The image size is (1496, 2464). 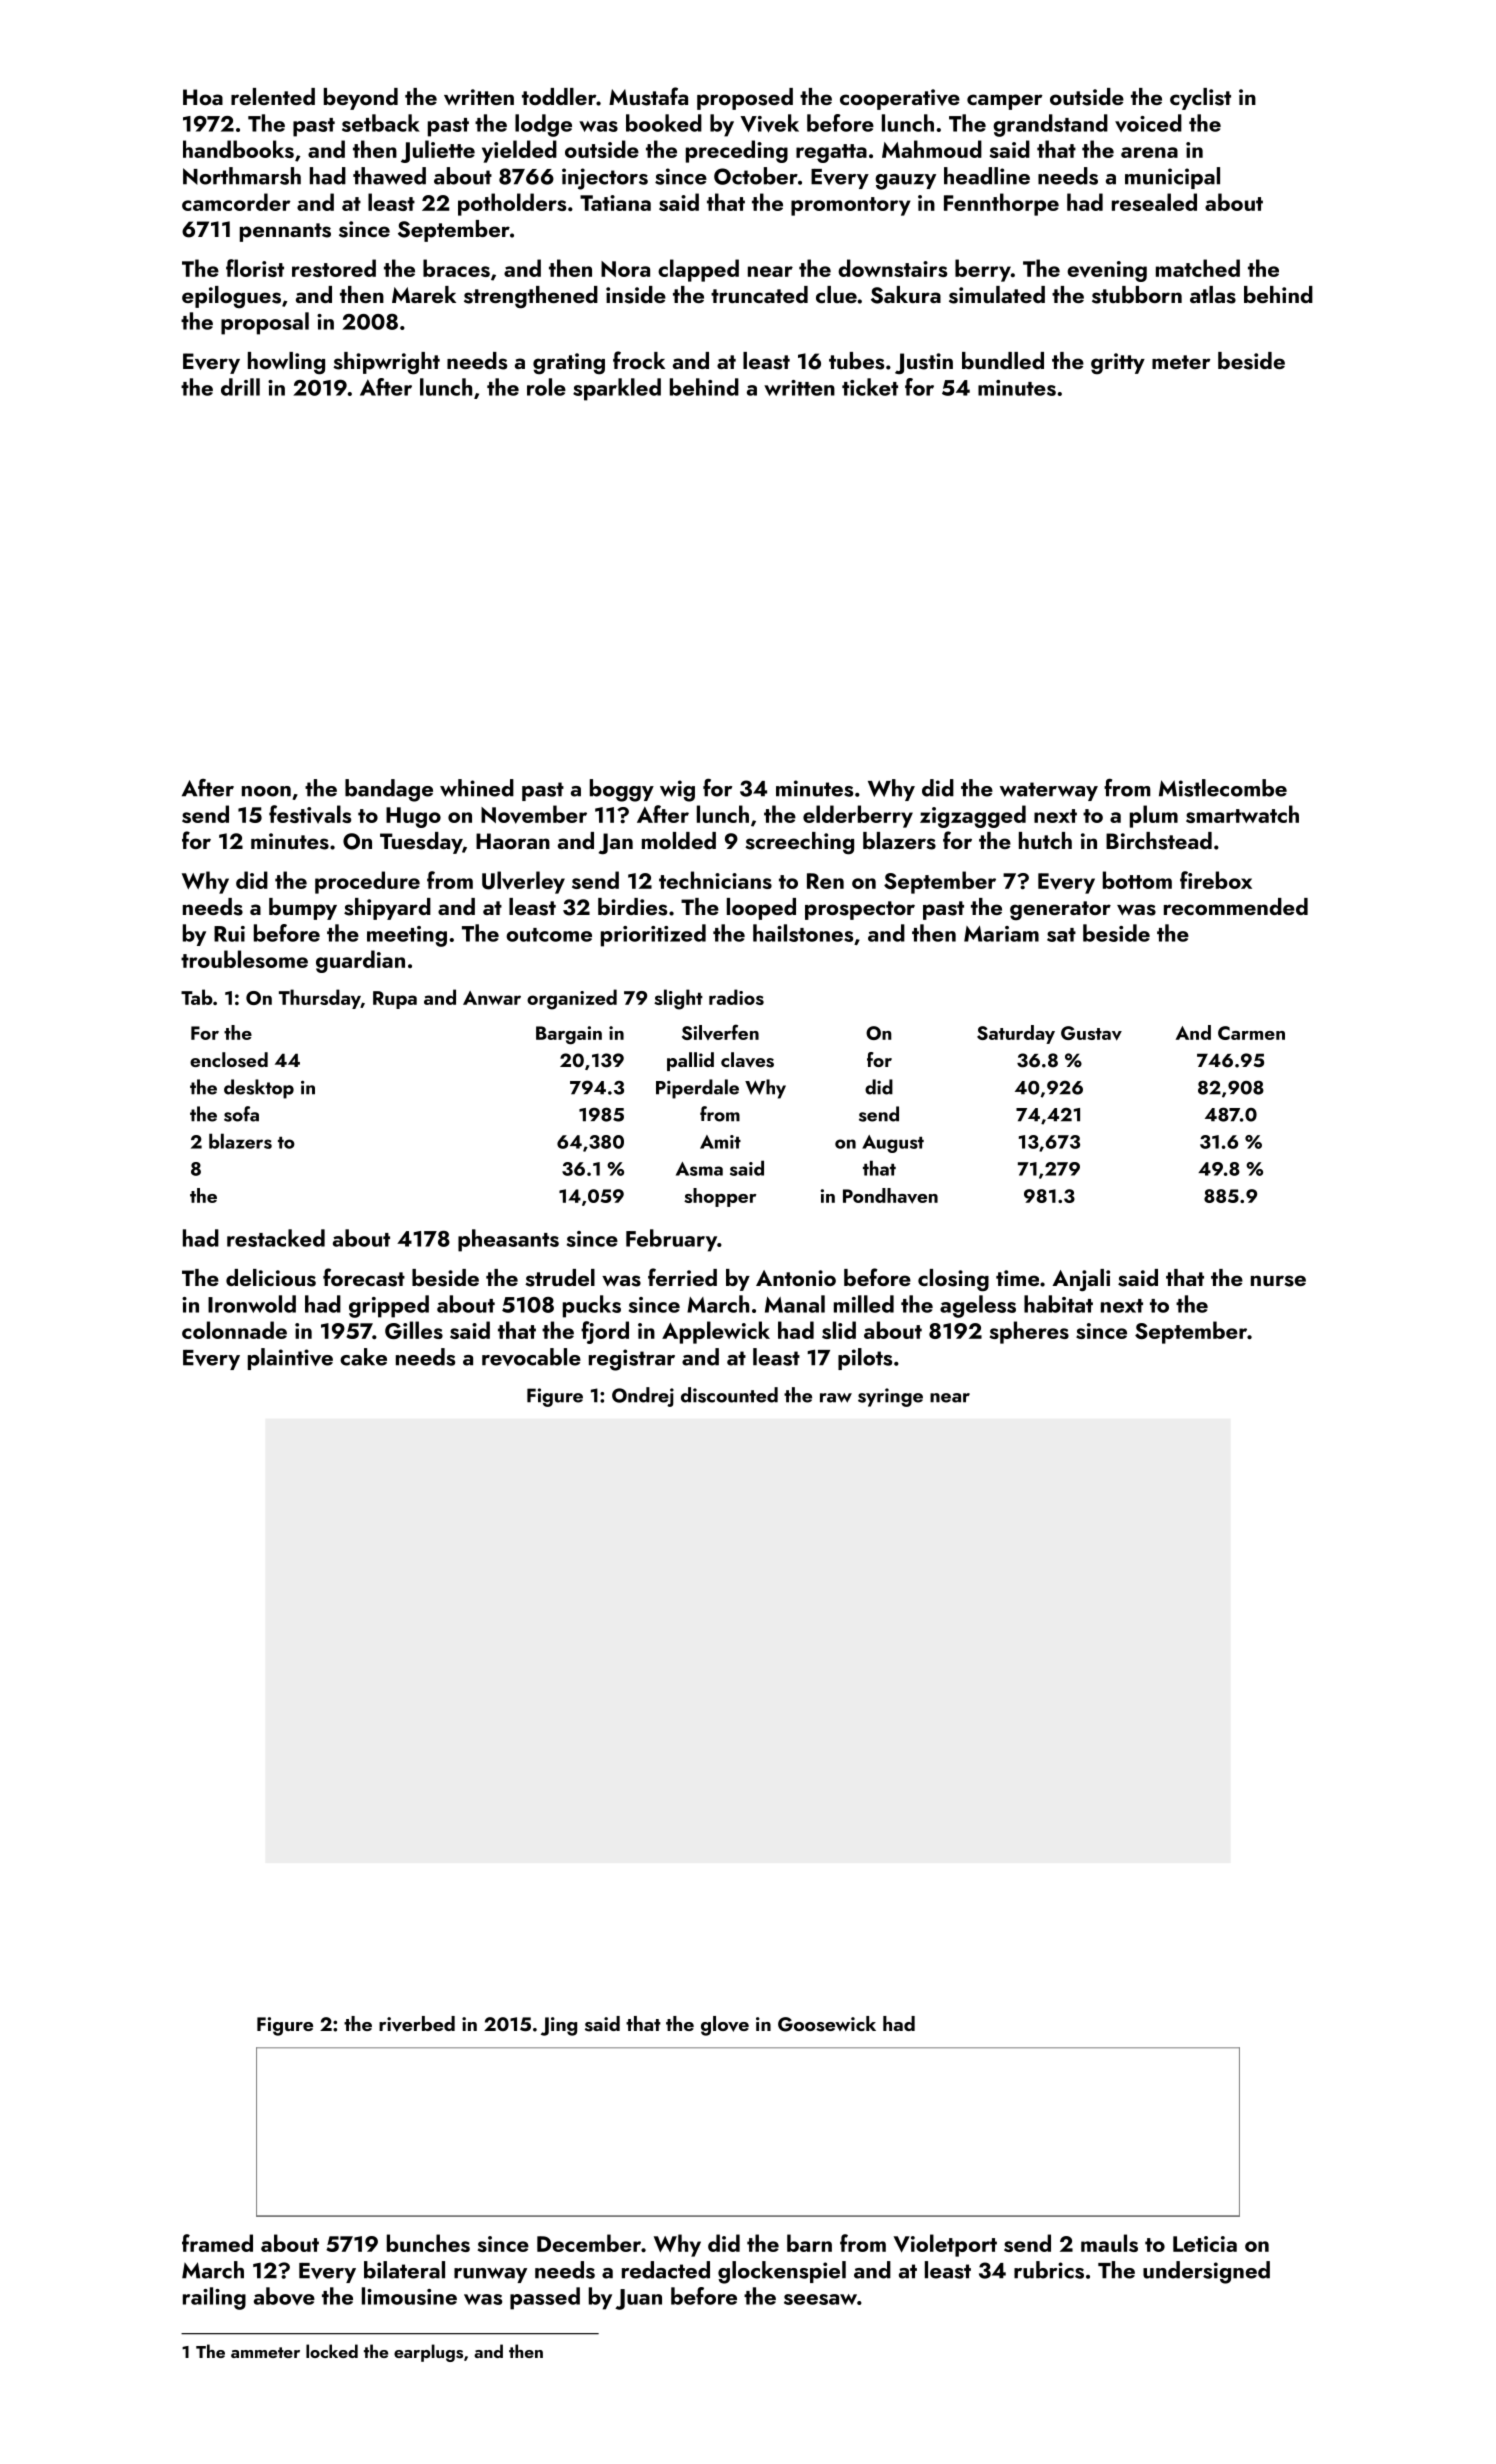 I want to click on glockenspiel, so click(x=782, y=2272).
